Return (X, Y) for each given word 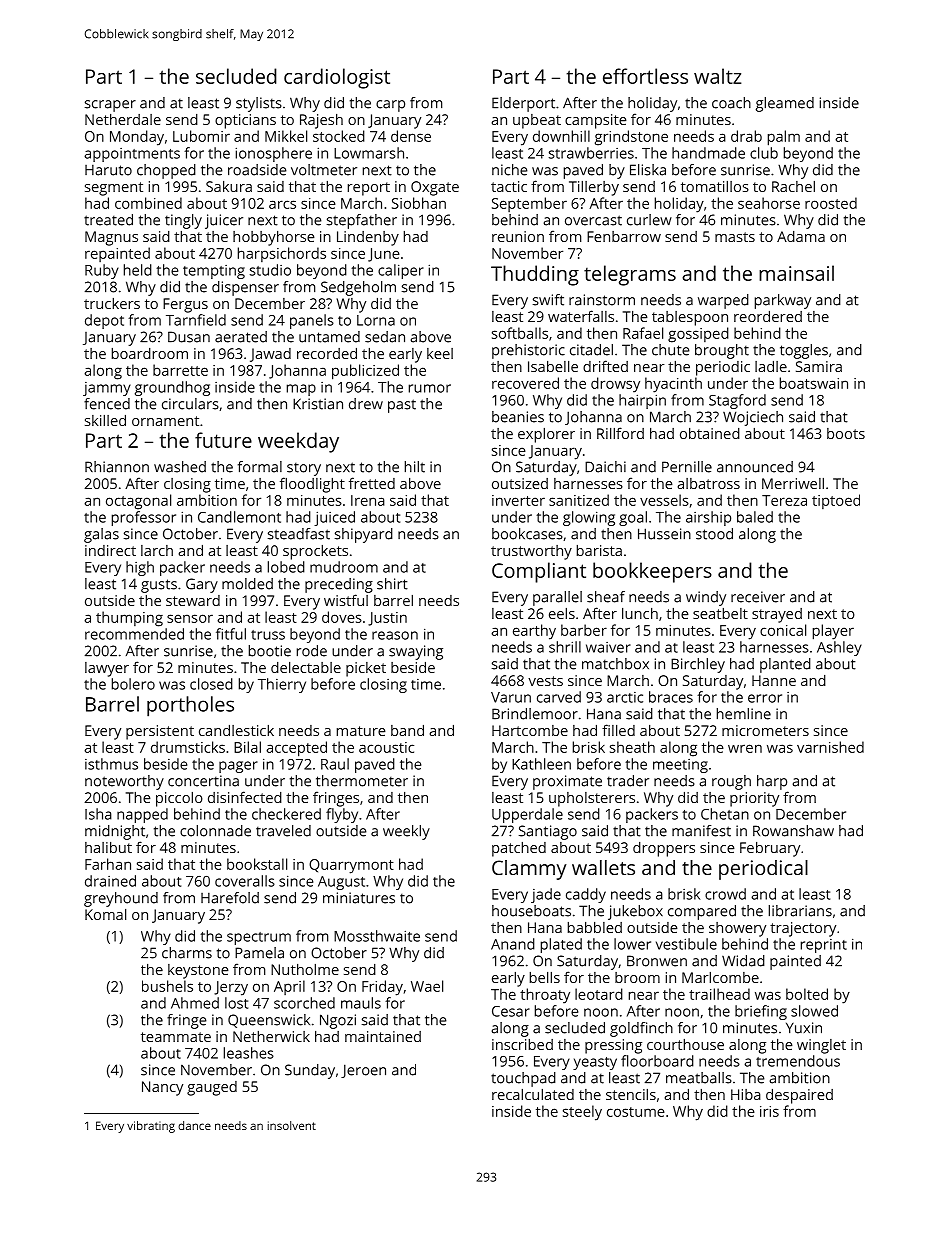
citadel (591, 350)
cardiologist (337, 78)
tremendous (798, 1061)
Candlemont (239, 517)
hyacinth (673, 385)
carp (390, 106)
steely (582, 1113)
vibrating (151, 1127)
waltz (717, 76)
